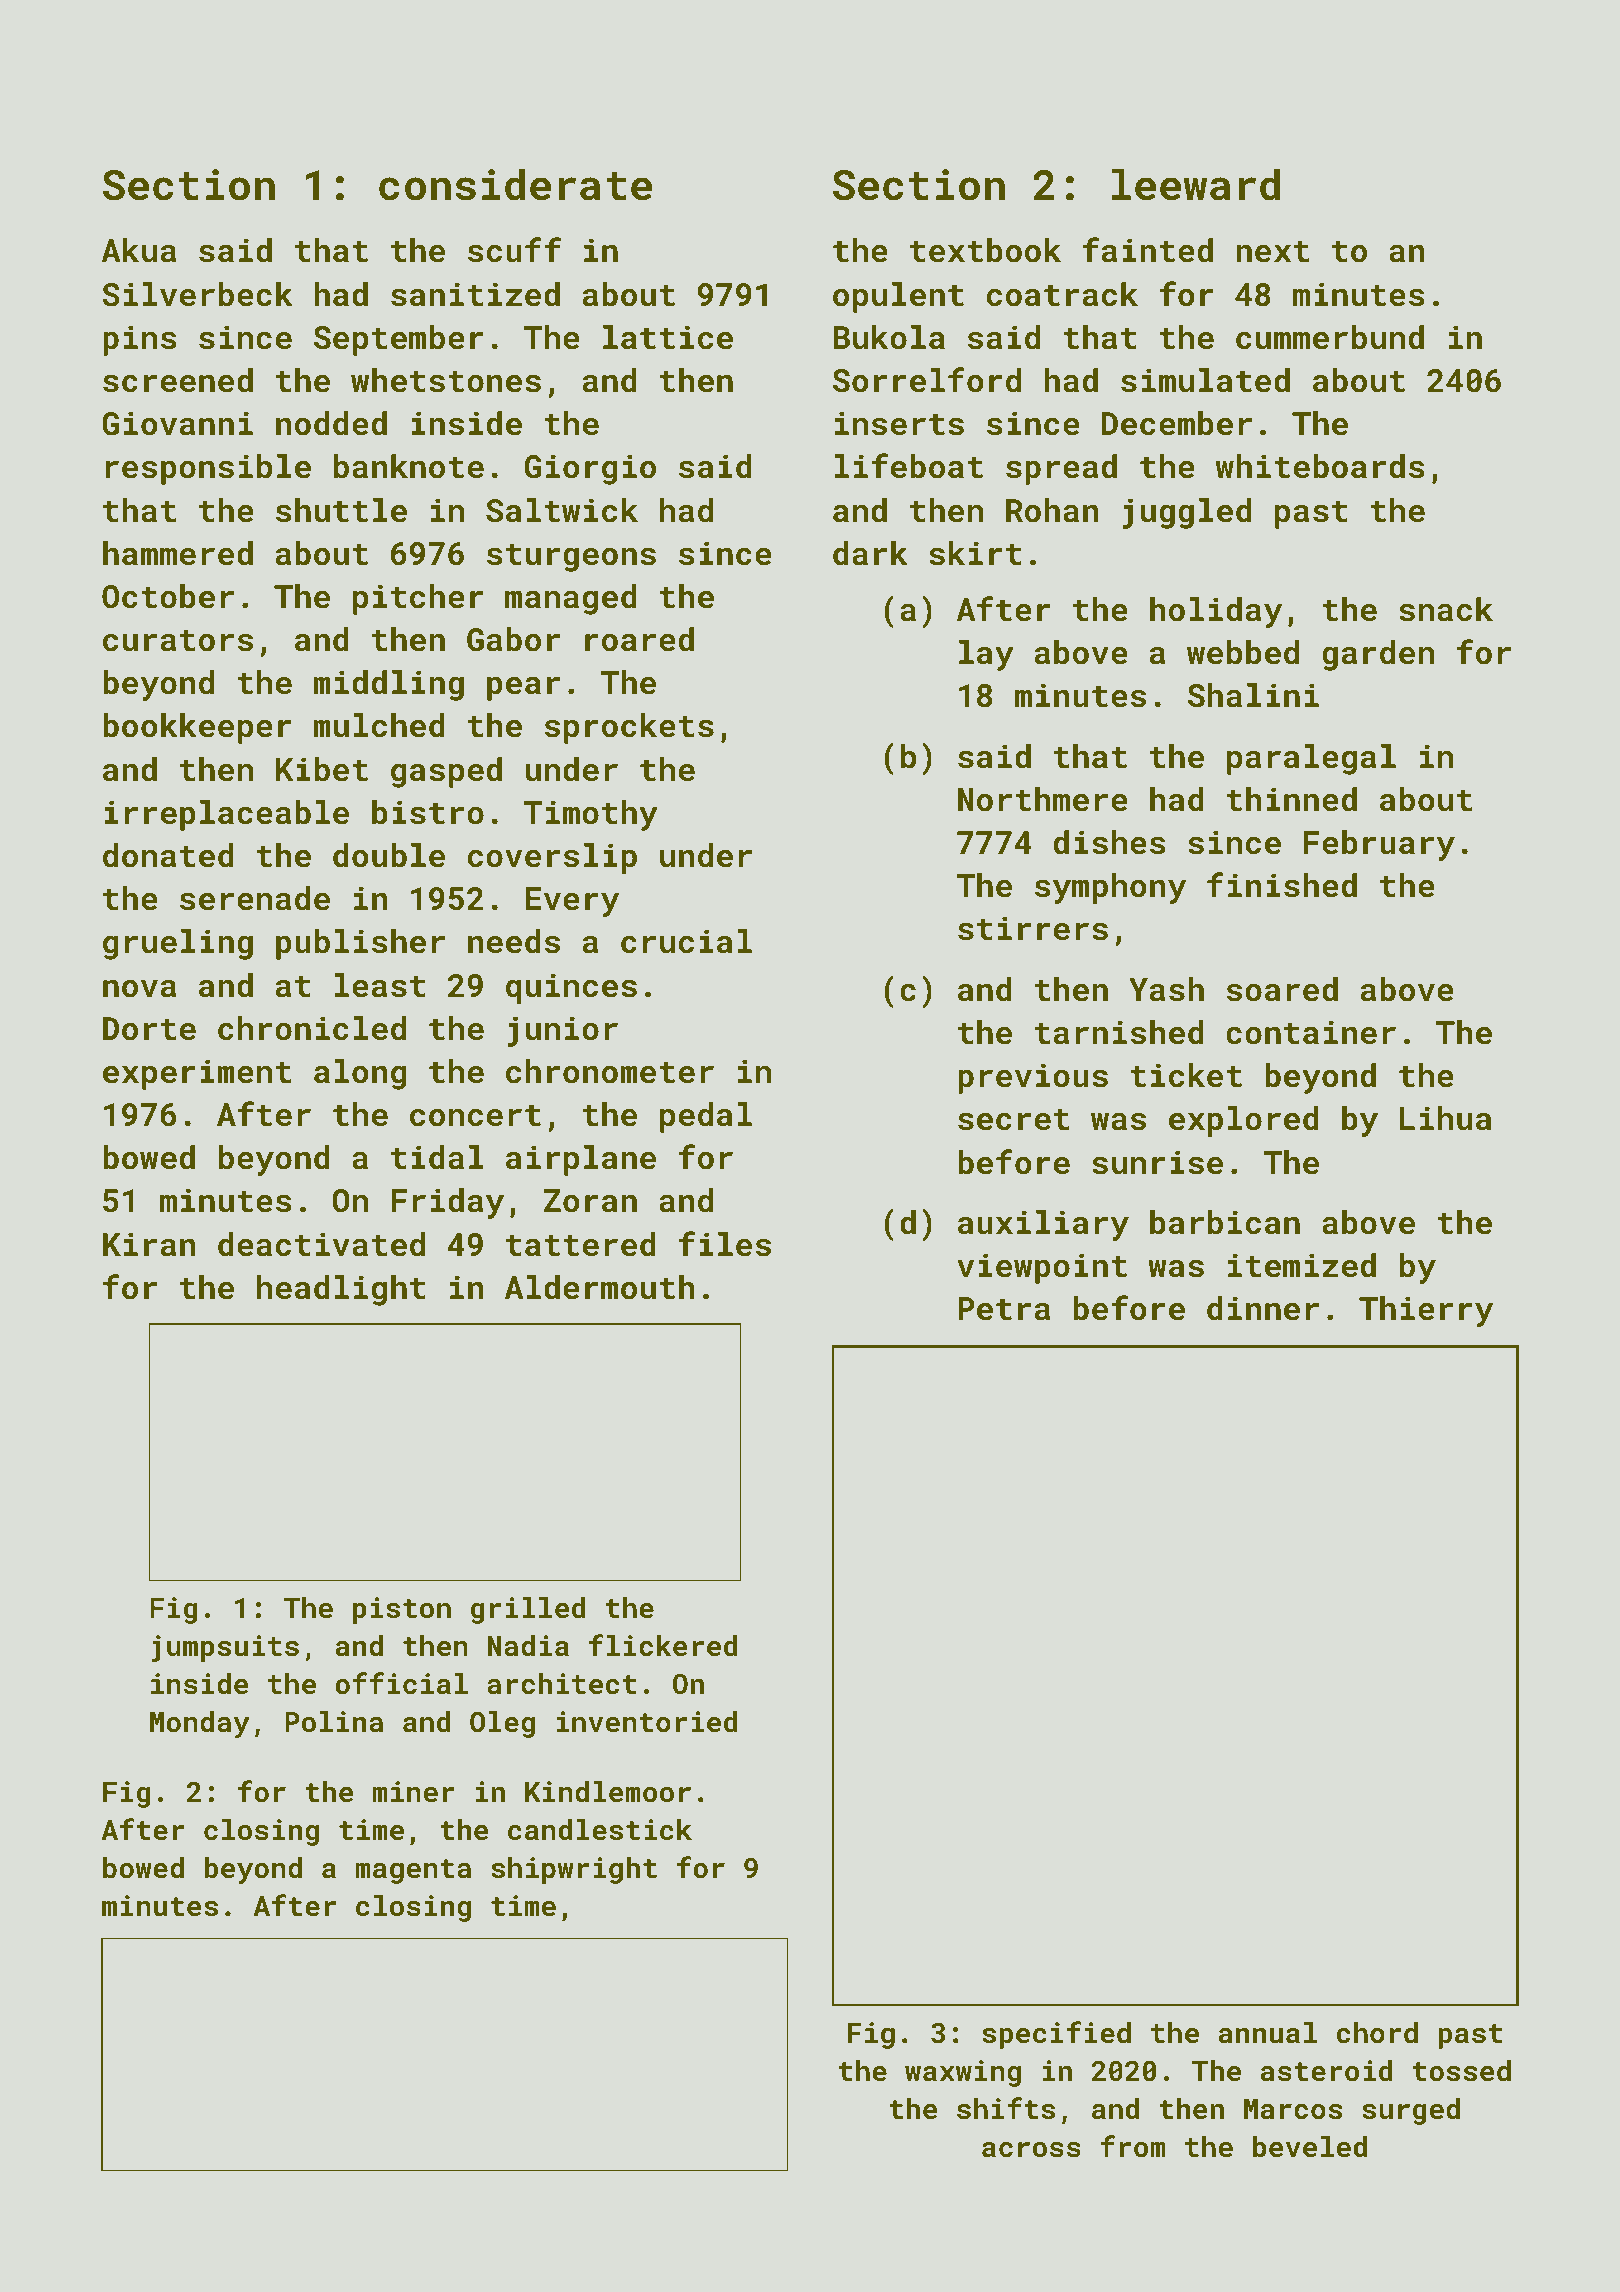 The height and width of the screenshot is (2292, 1620). I want to click on crucial, so click(686, 941).
